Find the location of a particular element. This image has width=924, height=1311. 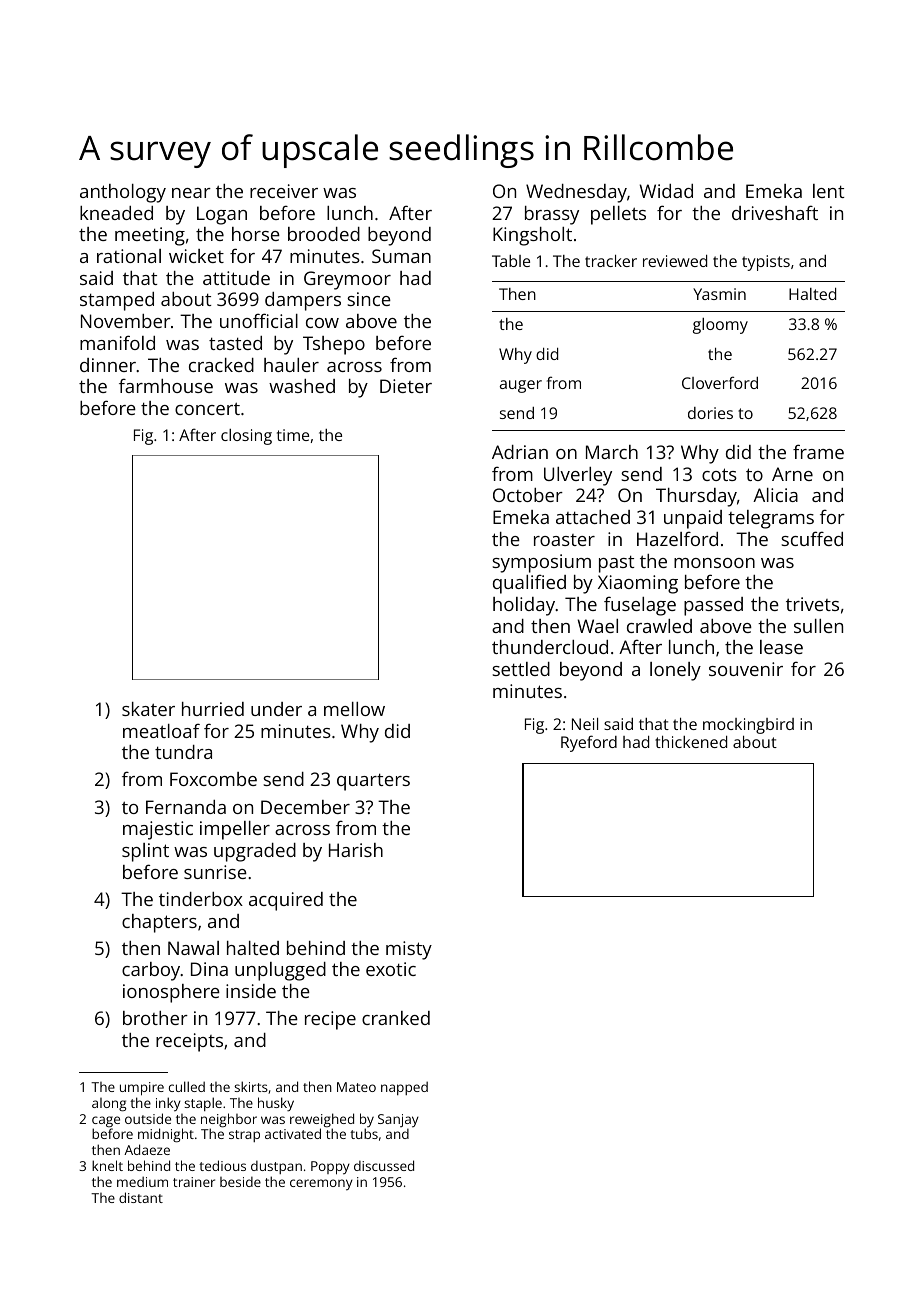

Table is located at coordinates (511, 261).
